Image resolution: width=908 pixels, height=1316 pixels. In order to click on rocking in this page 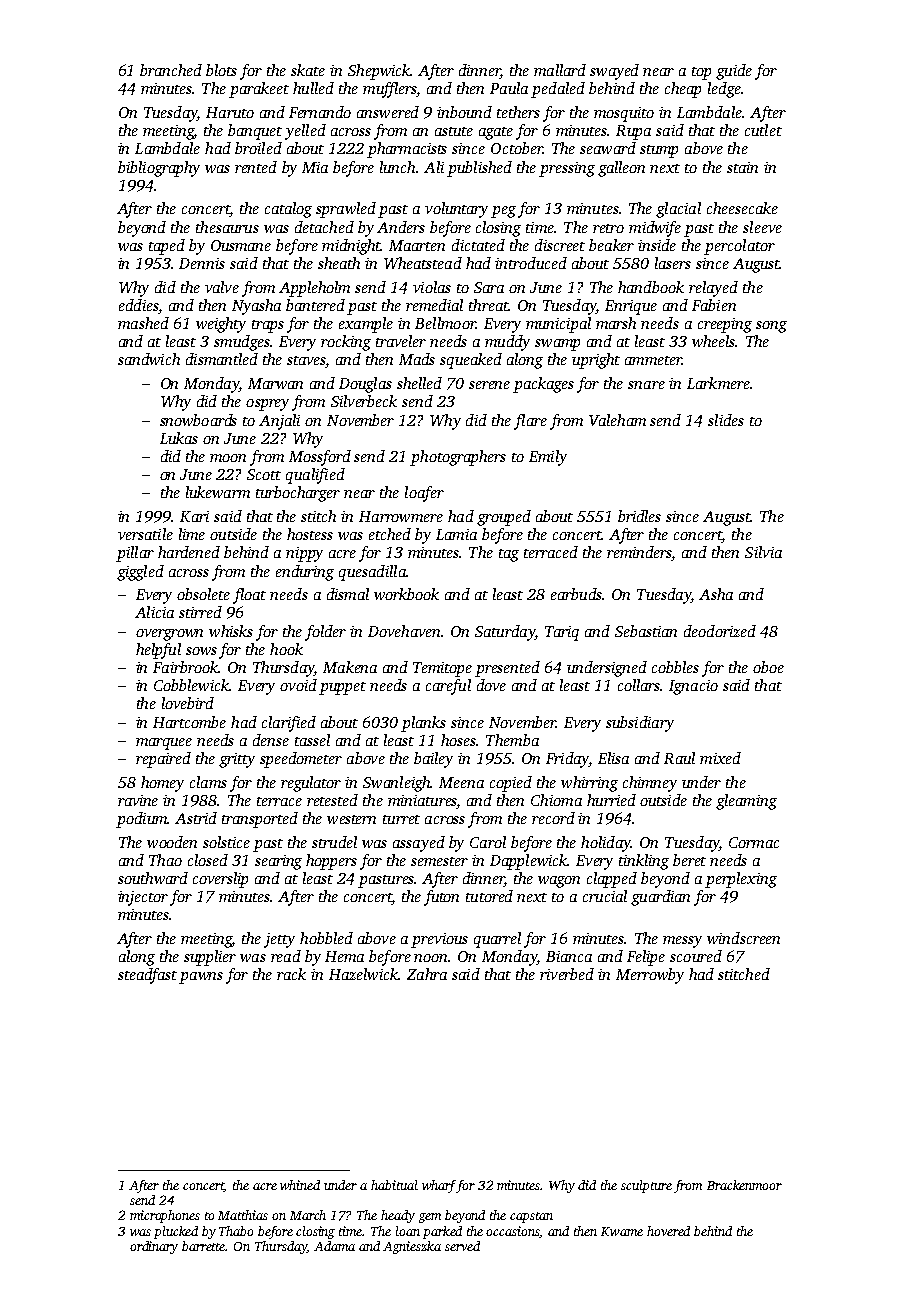, I will do `click(346, 343)`.
